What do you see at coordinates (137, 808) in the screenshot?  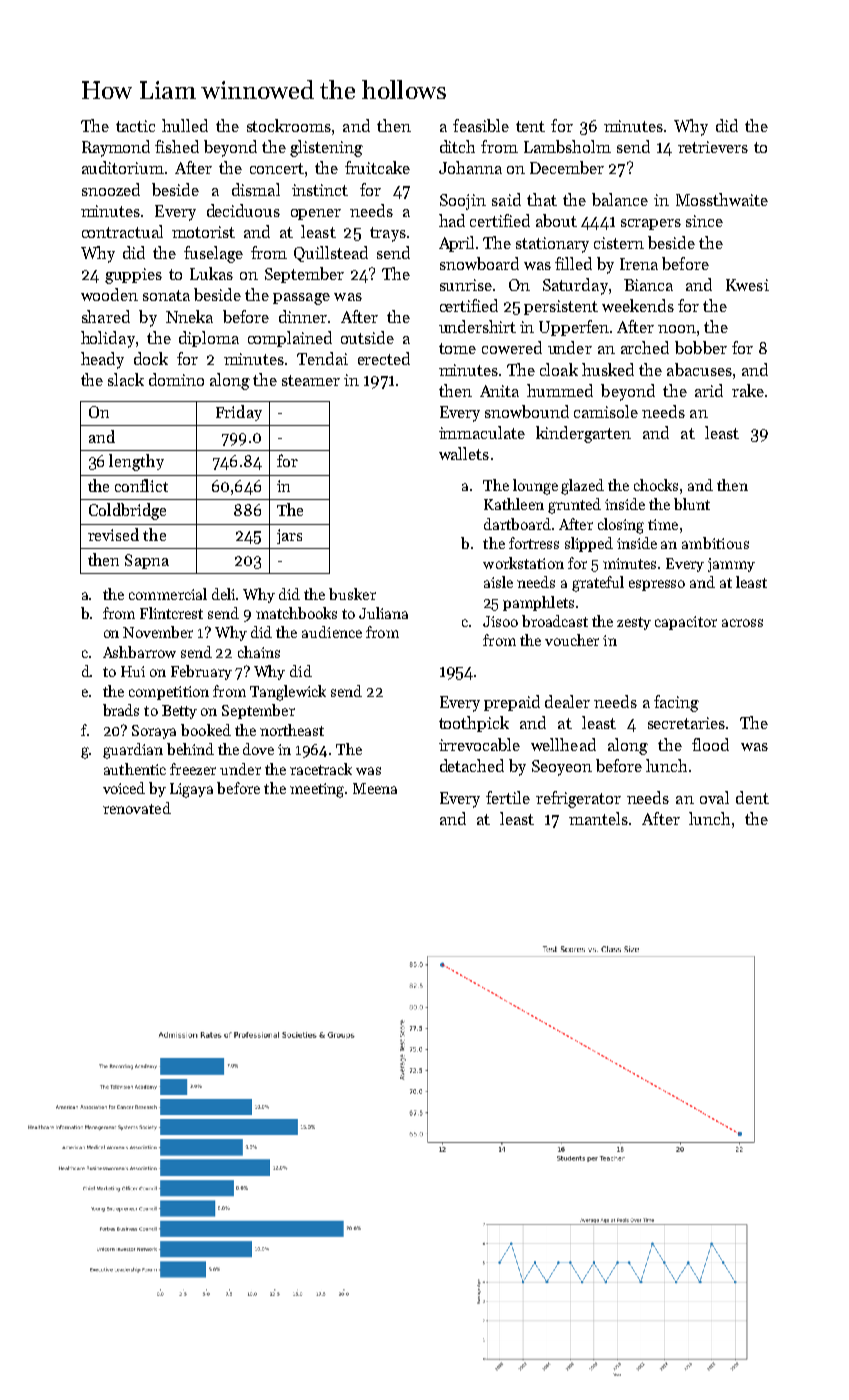 I see `renovated` at bounding box center [137, 808].
